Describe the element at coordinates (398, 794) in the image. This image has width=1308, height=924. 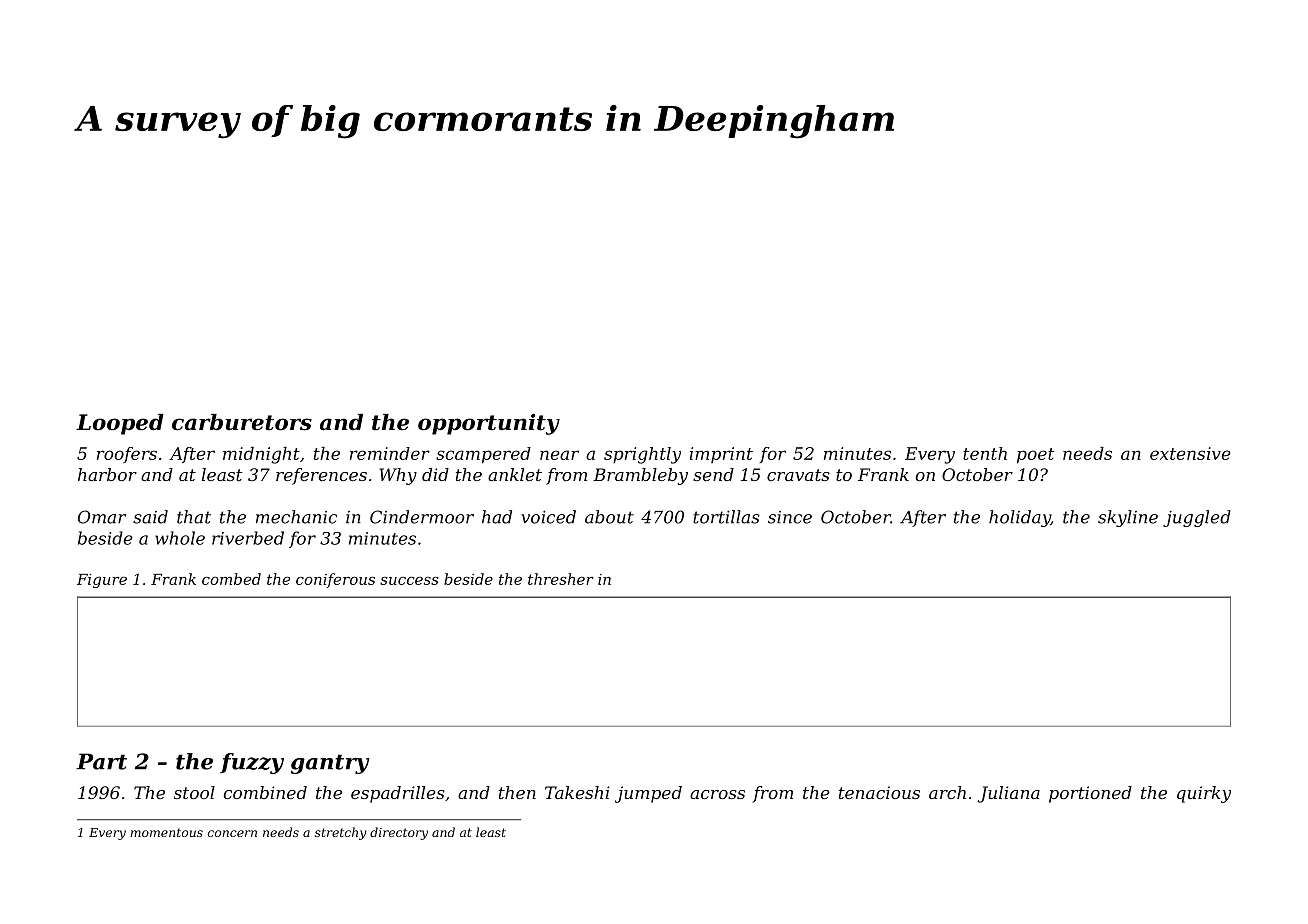
I see `espadrilles` at that location.
